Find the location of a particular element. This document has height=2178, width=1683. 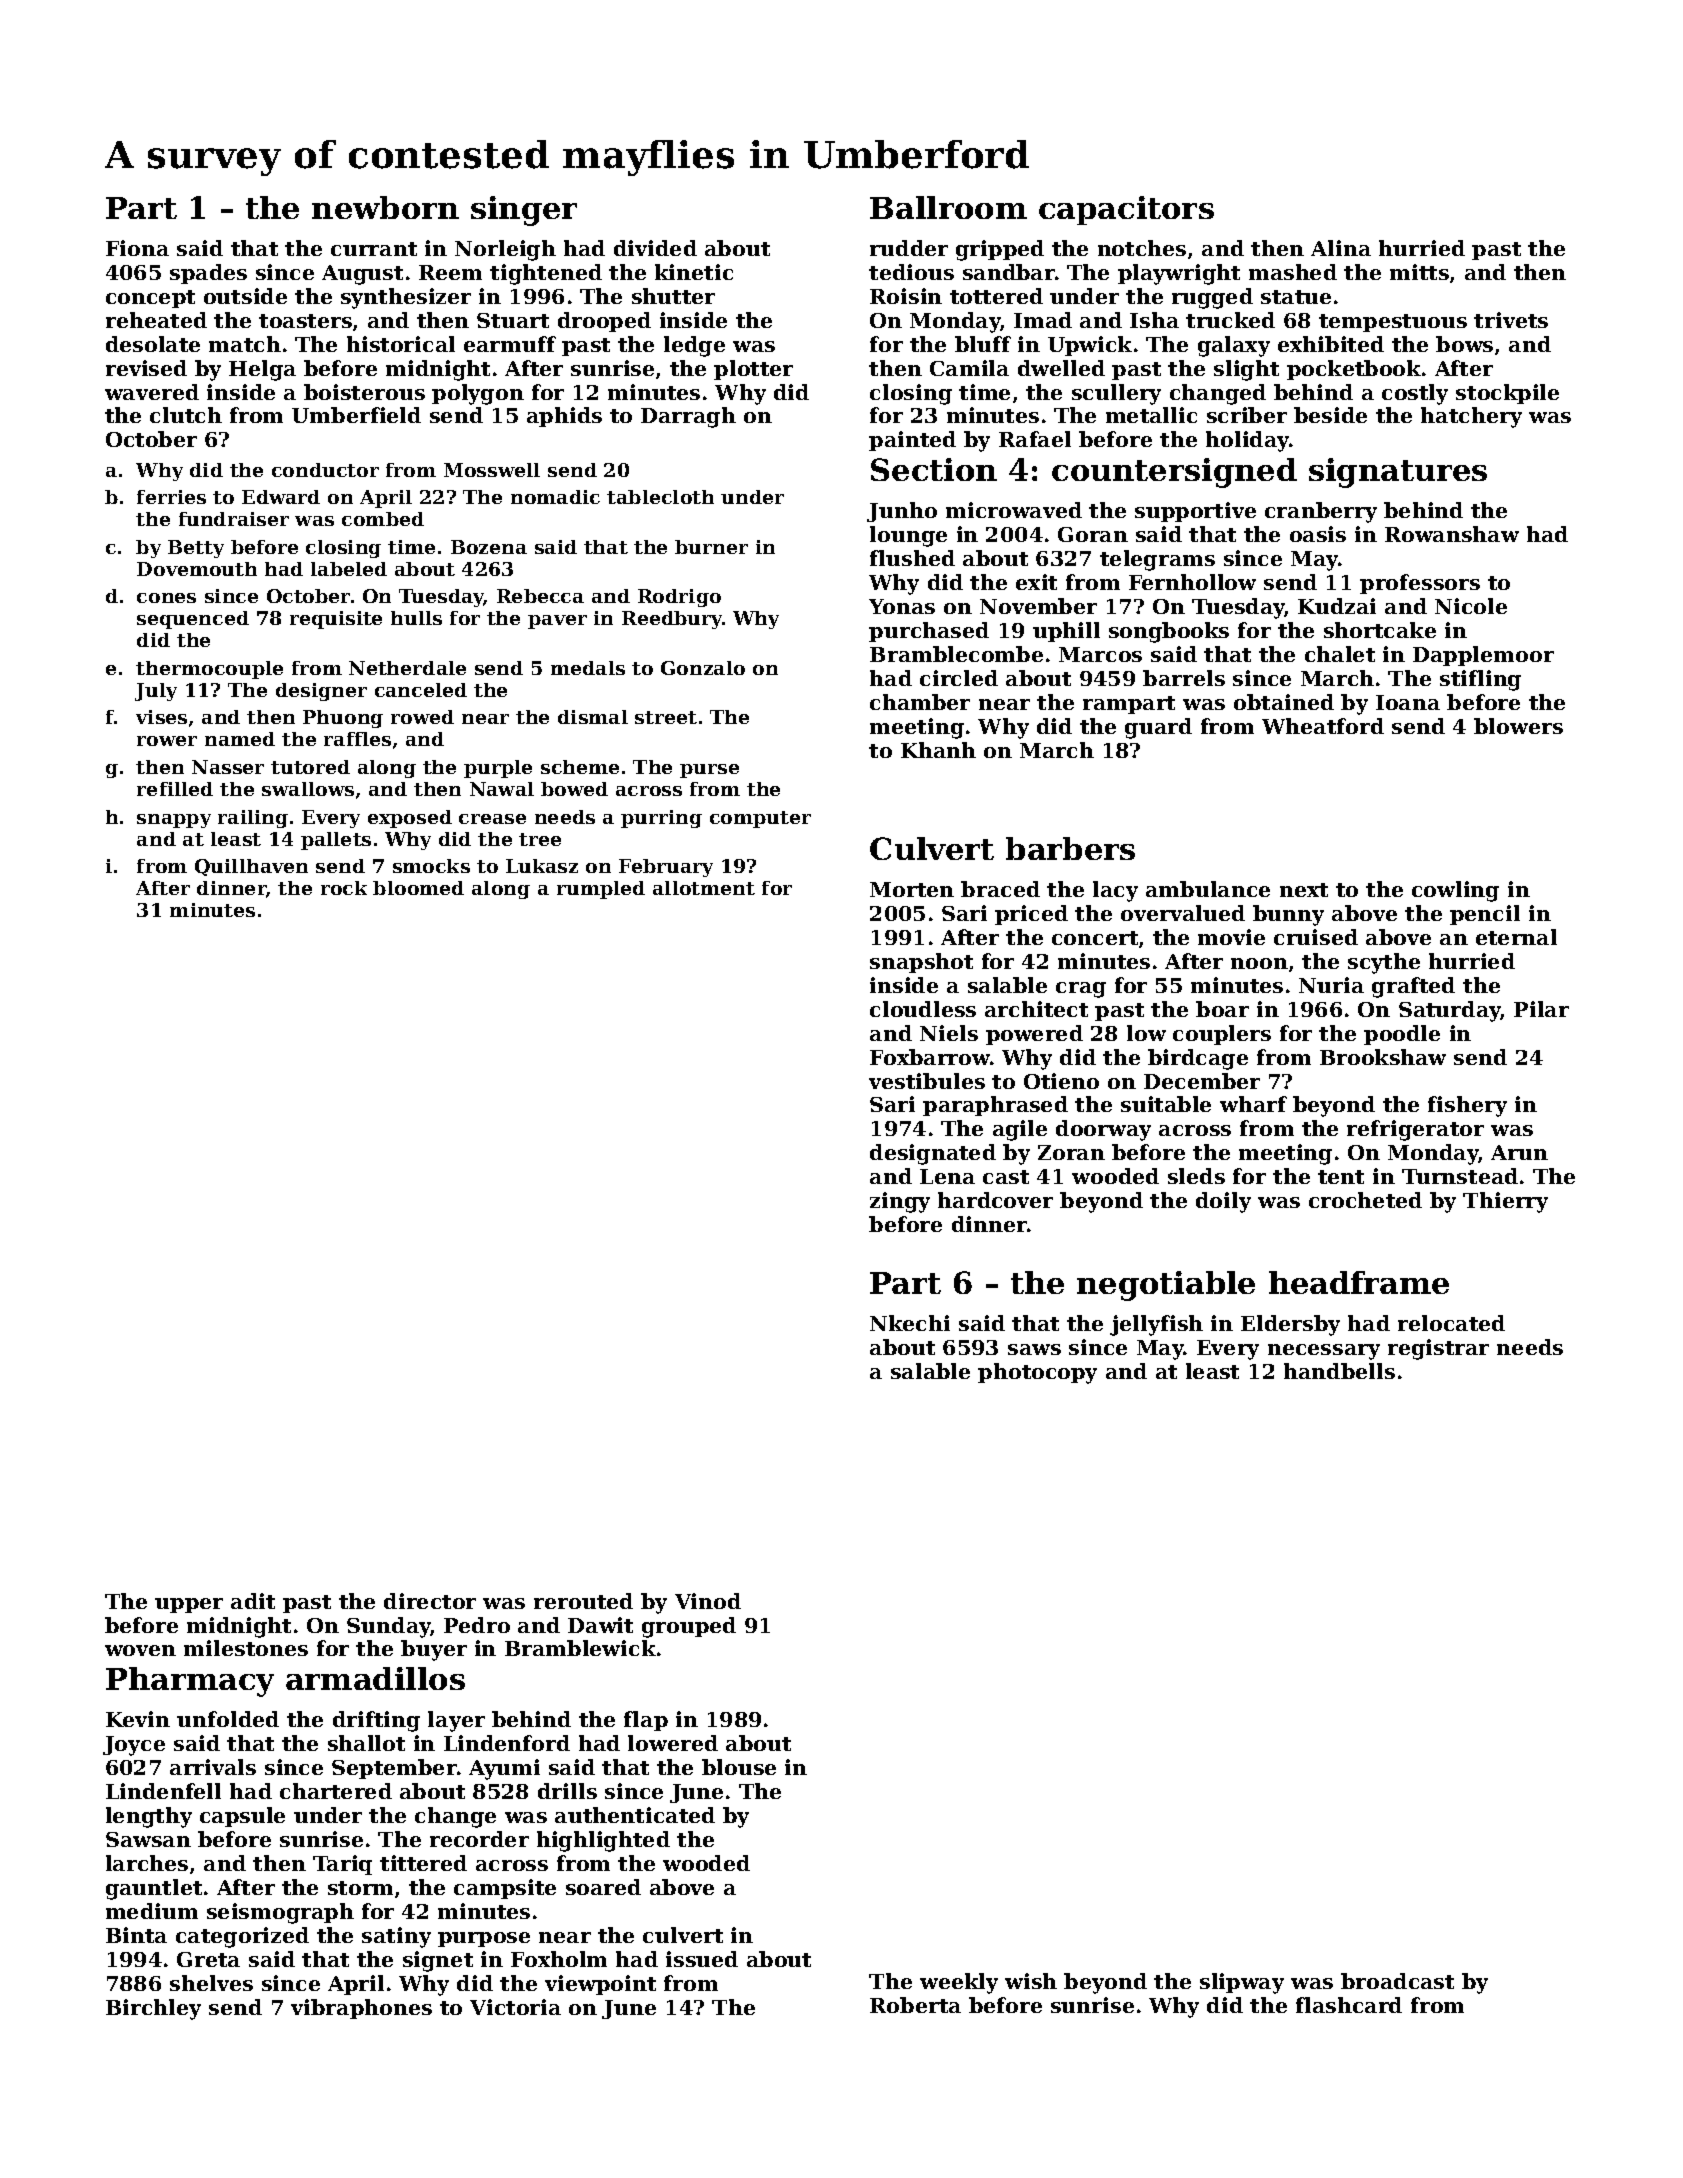

Norleigh is located at coordinates (505, 250).
